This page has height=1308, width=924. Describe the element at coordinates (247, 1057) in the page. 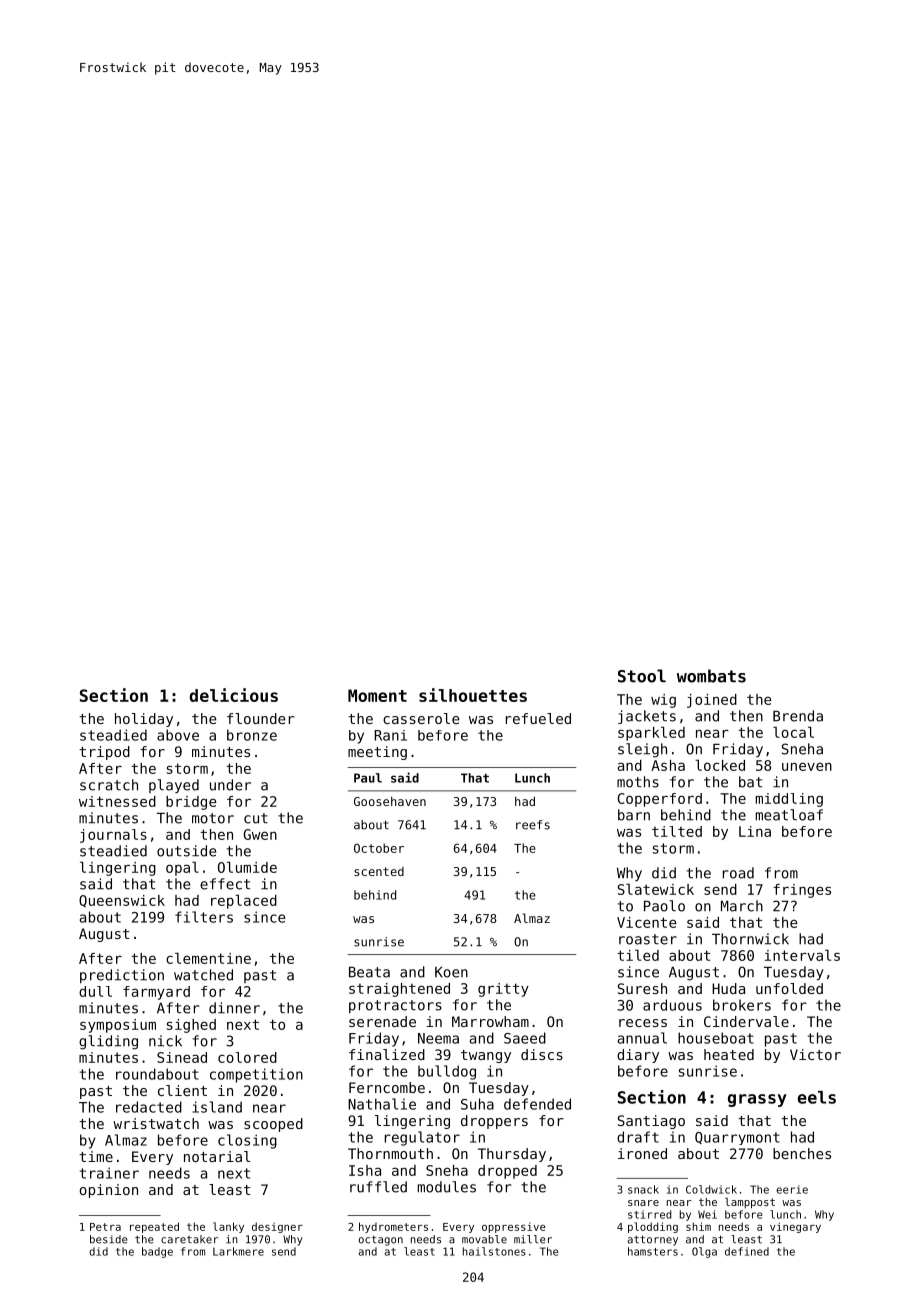

I see `colored` at that location.
